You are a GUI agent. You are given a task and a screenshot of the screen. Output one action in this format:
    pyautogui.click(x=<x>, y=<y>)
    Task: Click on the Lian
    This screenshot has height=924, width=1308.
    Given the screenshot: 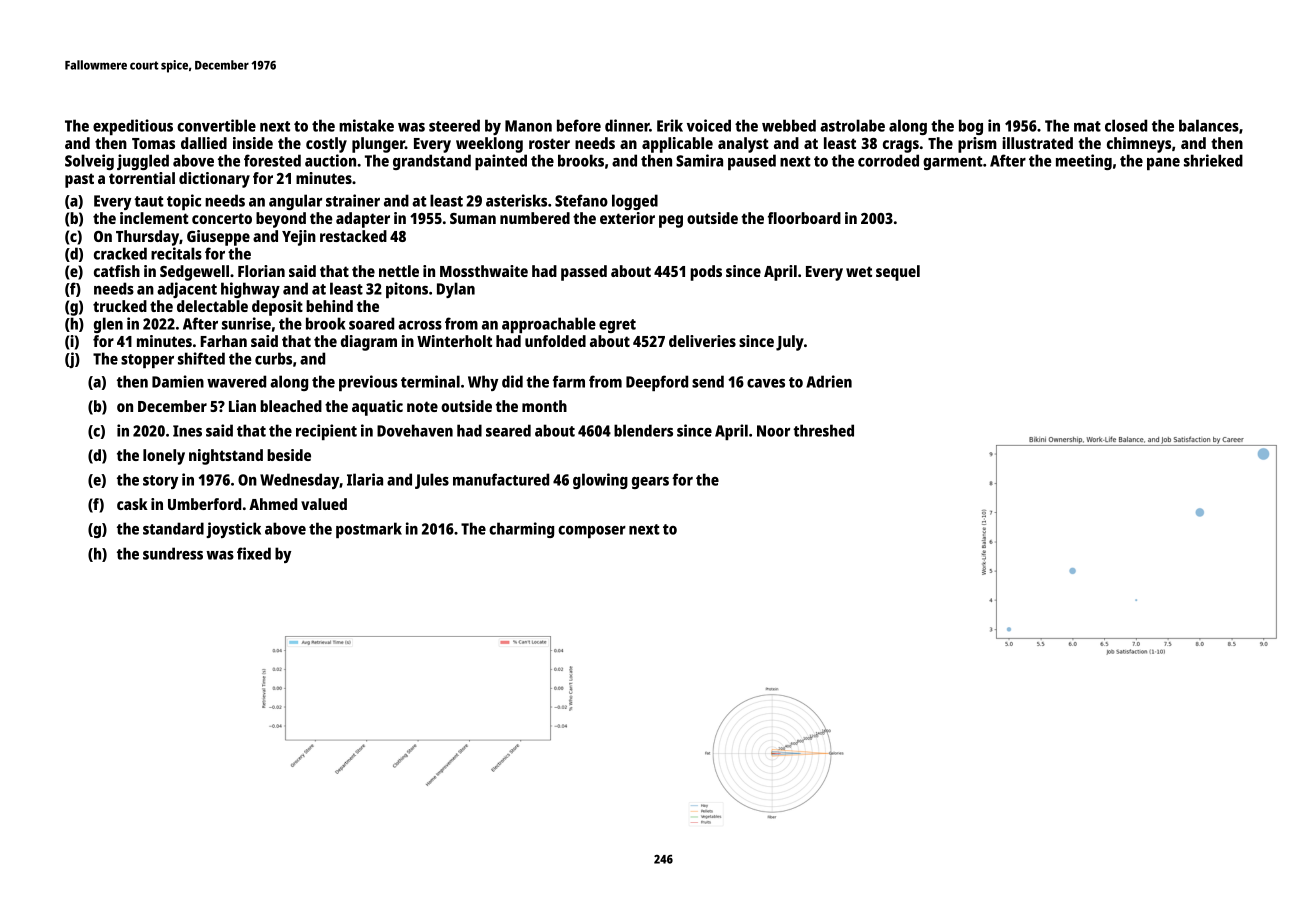 What is the action you would take?
    pyautogui.click(x=242, y=406)
